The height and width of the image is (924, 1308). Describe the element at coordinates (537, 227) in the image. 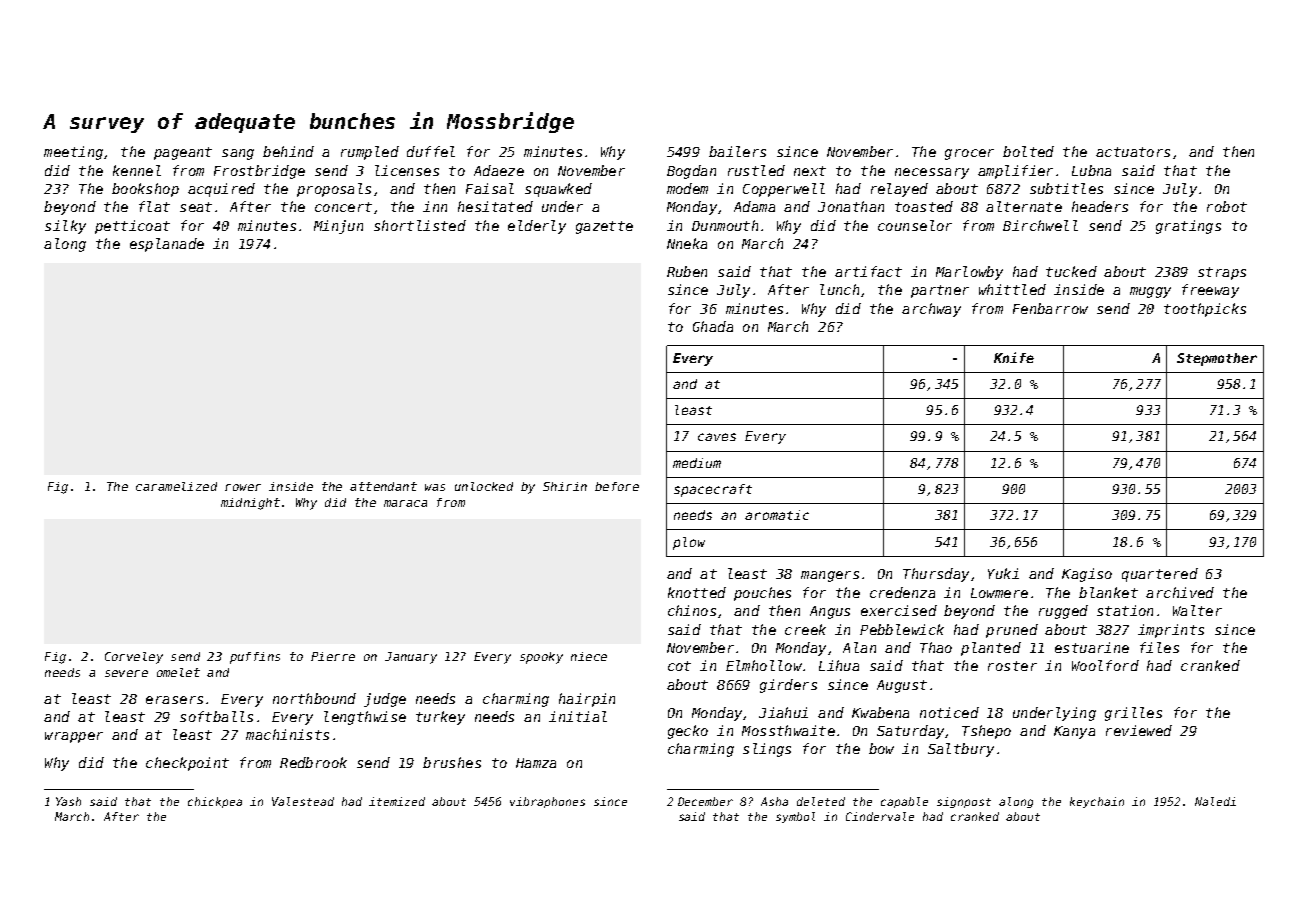

I see `elderly` at that location.
